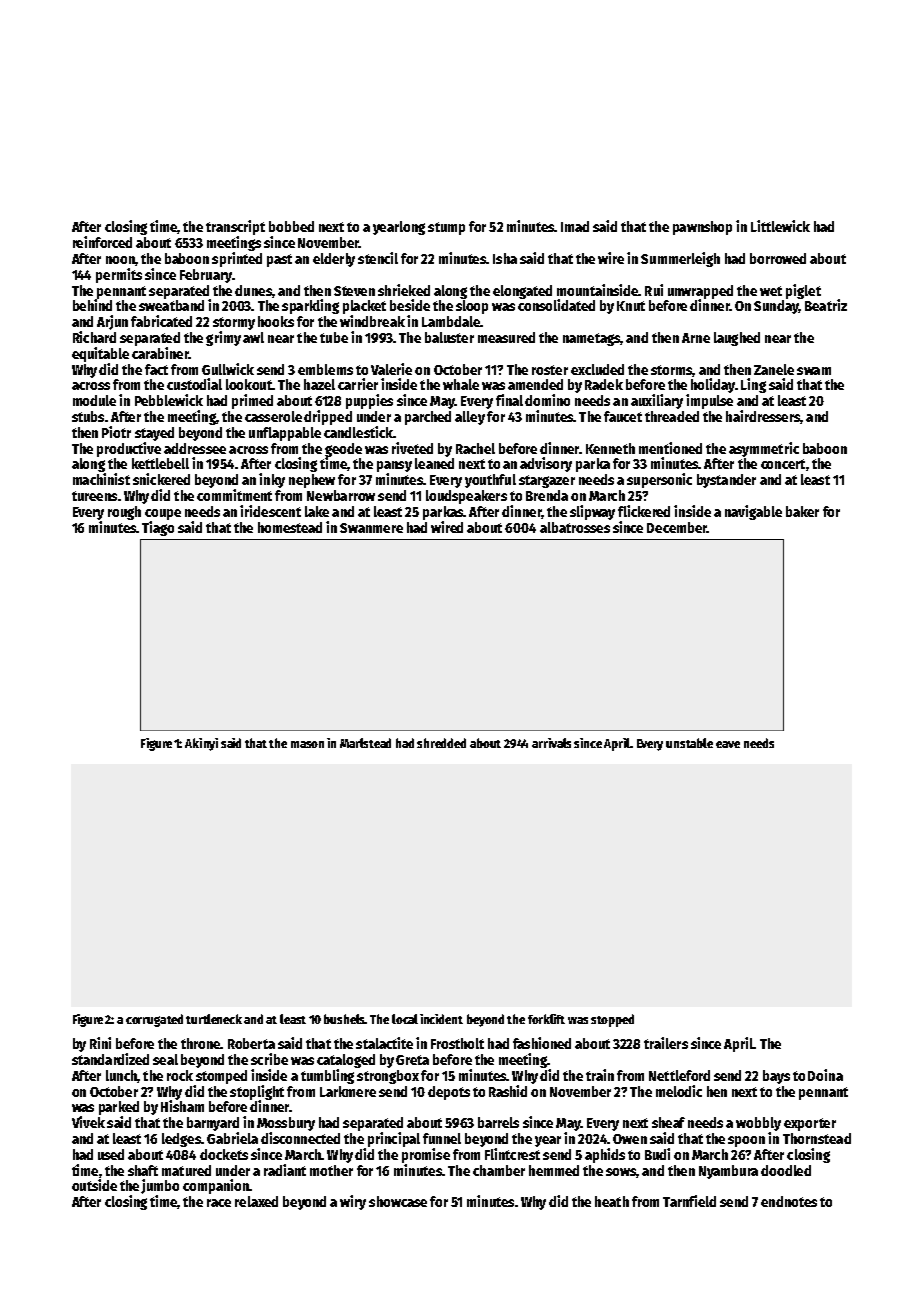  Describe the element at coordinates (365, 743) in the page. I see `Marlstead` at that location.
